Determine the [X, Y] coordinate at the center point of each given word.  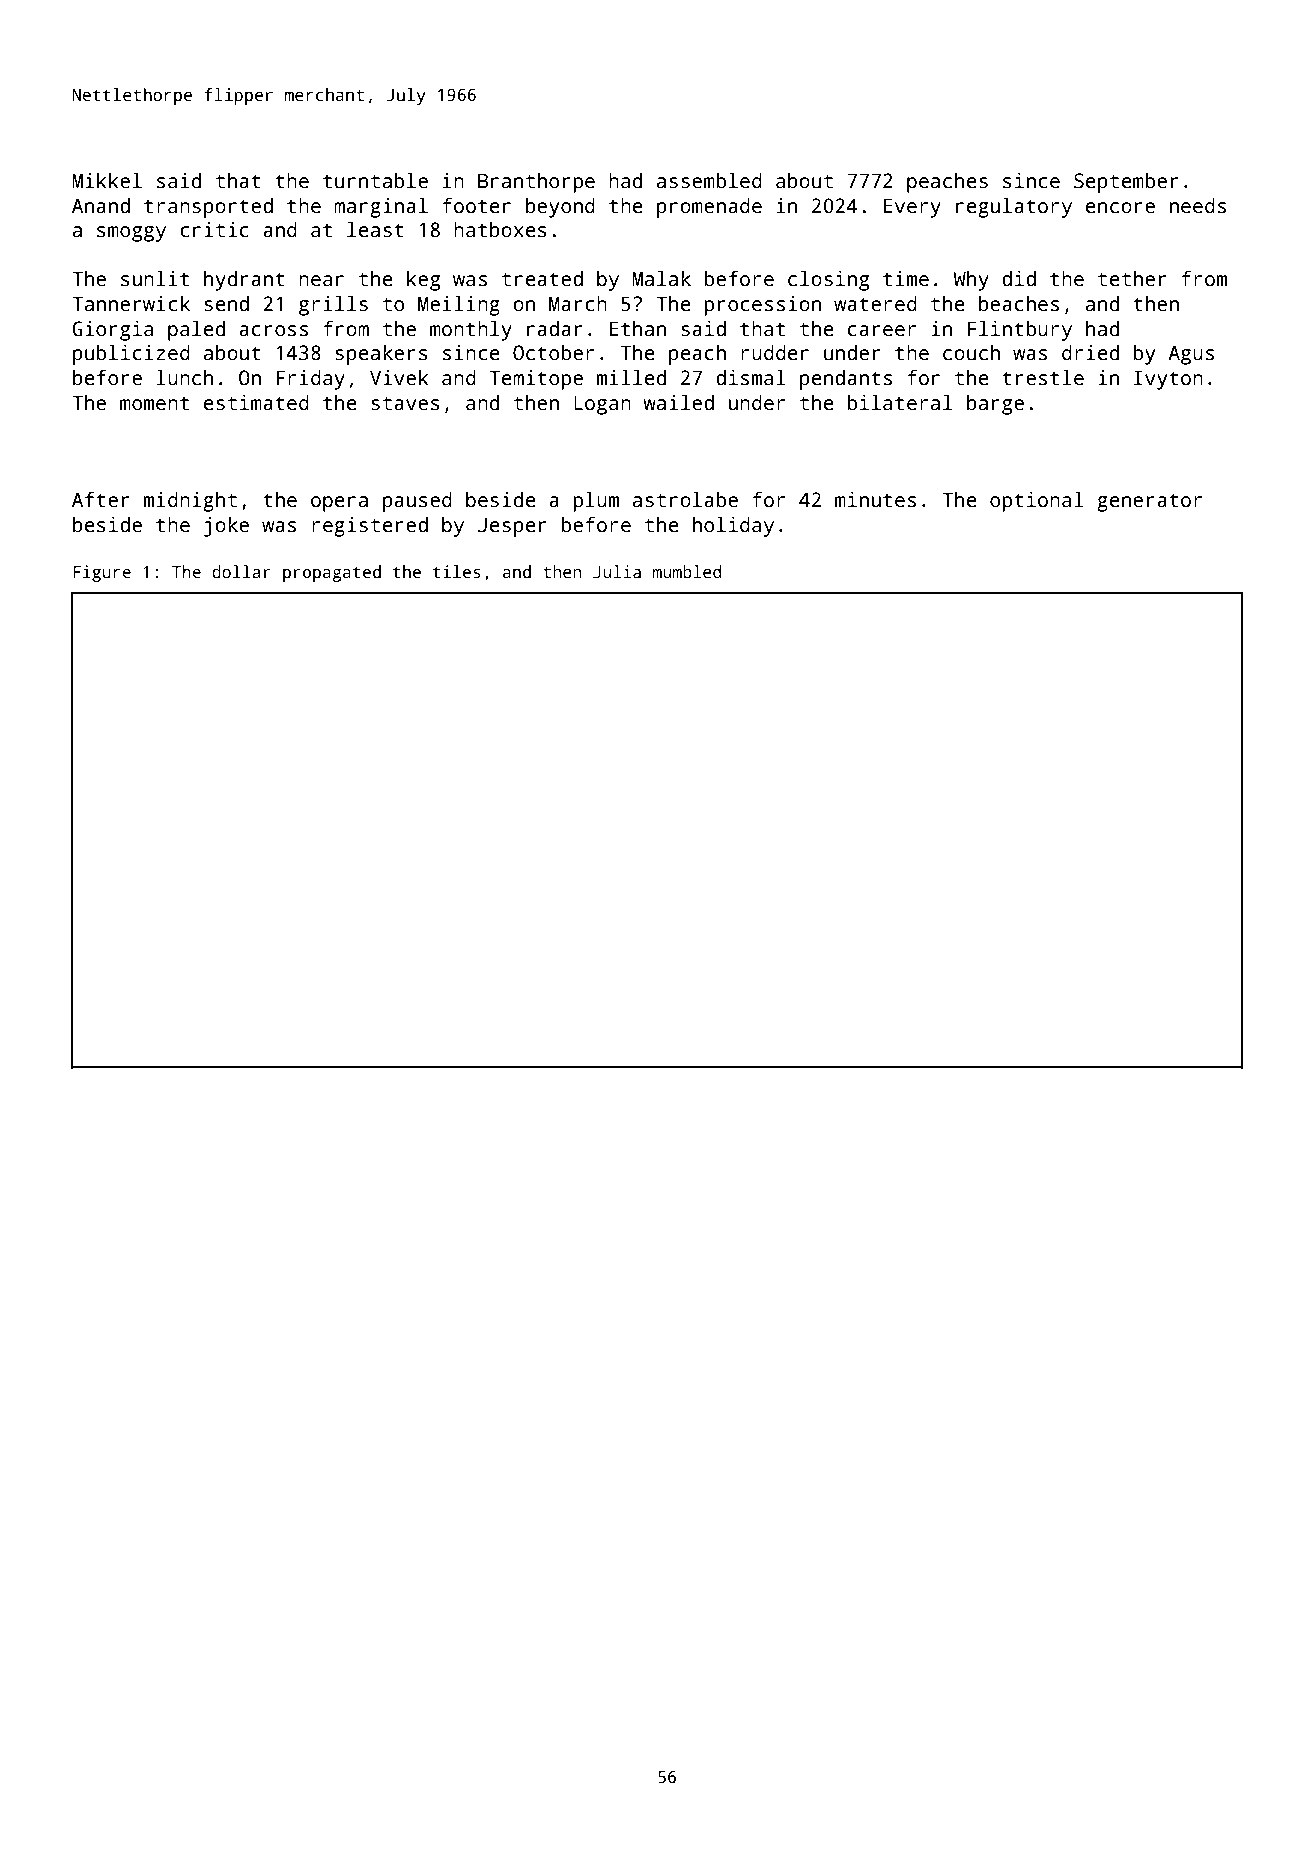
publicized [131, 355]
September [1126, 183]
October [553, 353]
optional [1037, 502]
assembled [709, 181]
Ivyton [1168, 380]
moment [154, 403]
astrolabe [685, 500]
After [101, 500]
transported [208, 208]
